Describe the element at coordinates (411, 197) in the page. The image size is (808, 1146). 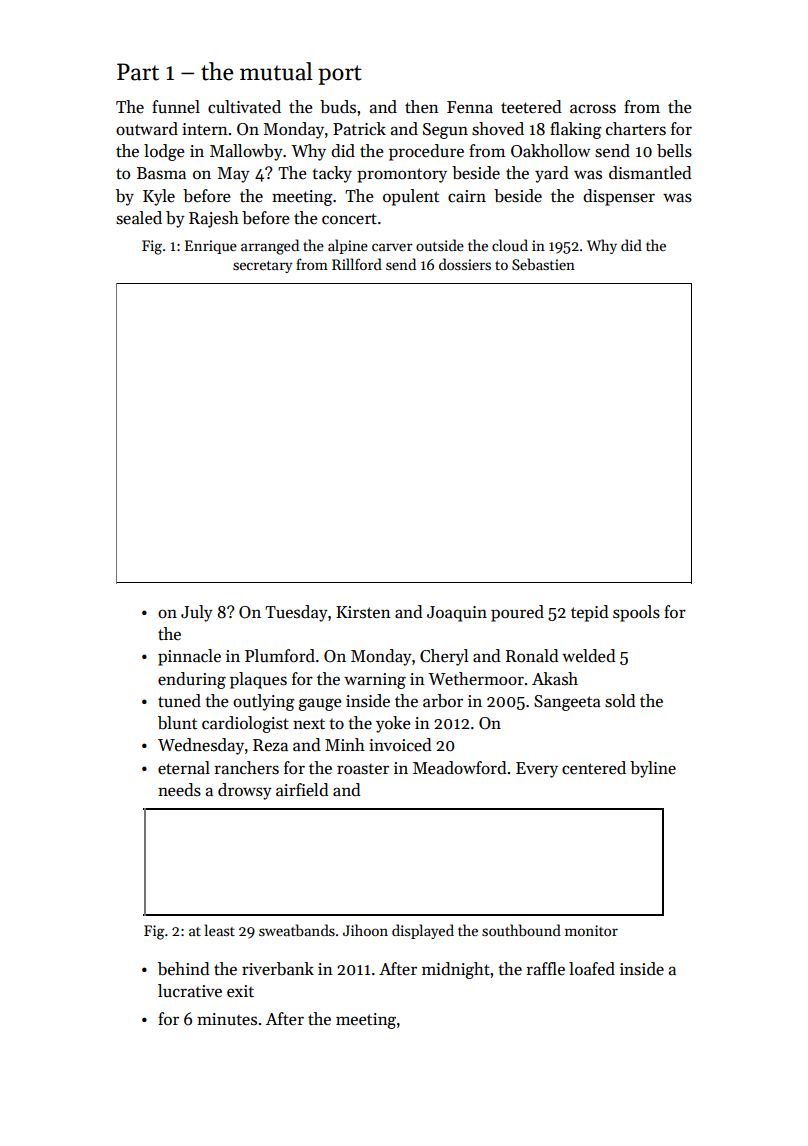
I see `opulent` at that location.
